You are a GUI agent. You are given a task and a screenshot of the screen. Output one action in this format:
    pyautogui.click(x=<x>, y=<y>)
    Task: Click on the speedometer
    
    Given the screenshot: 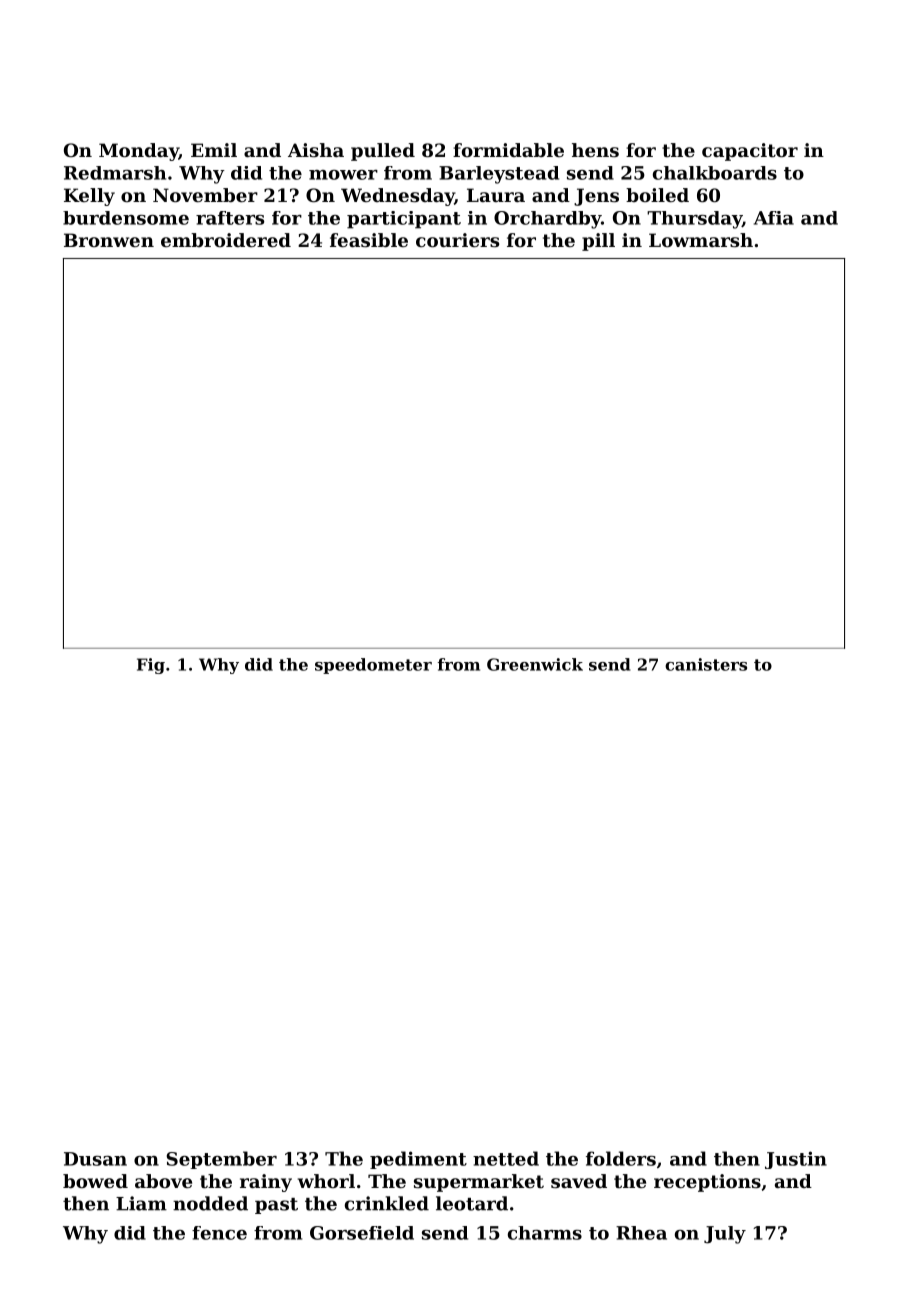 What is the action you would take?
    pyautogui.click(x=373, y=666)
